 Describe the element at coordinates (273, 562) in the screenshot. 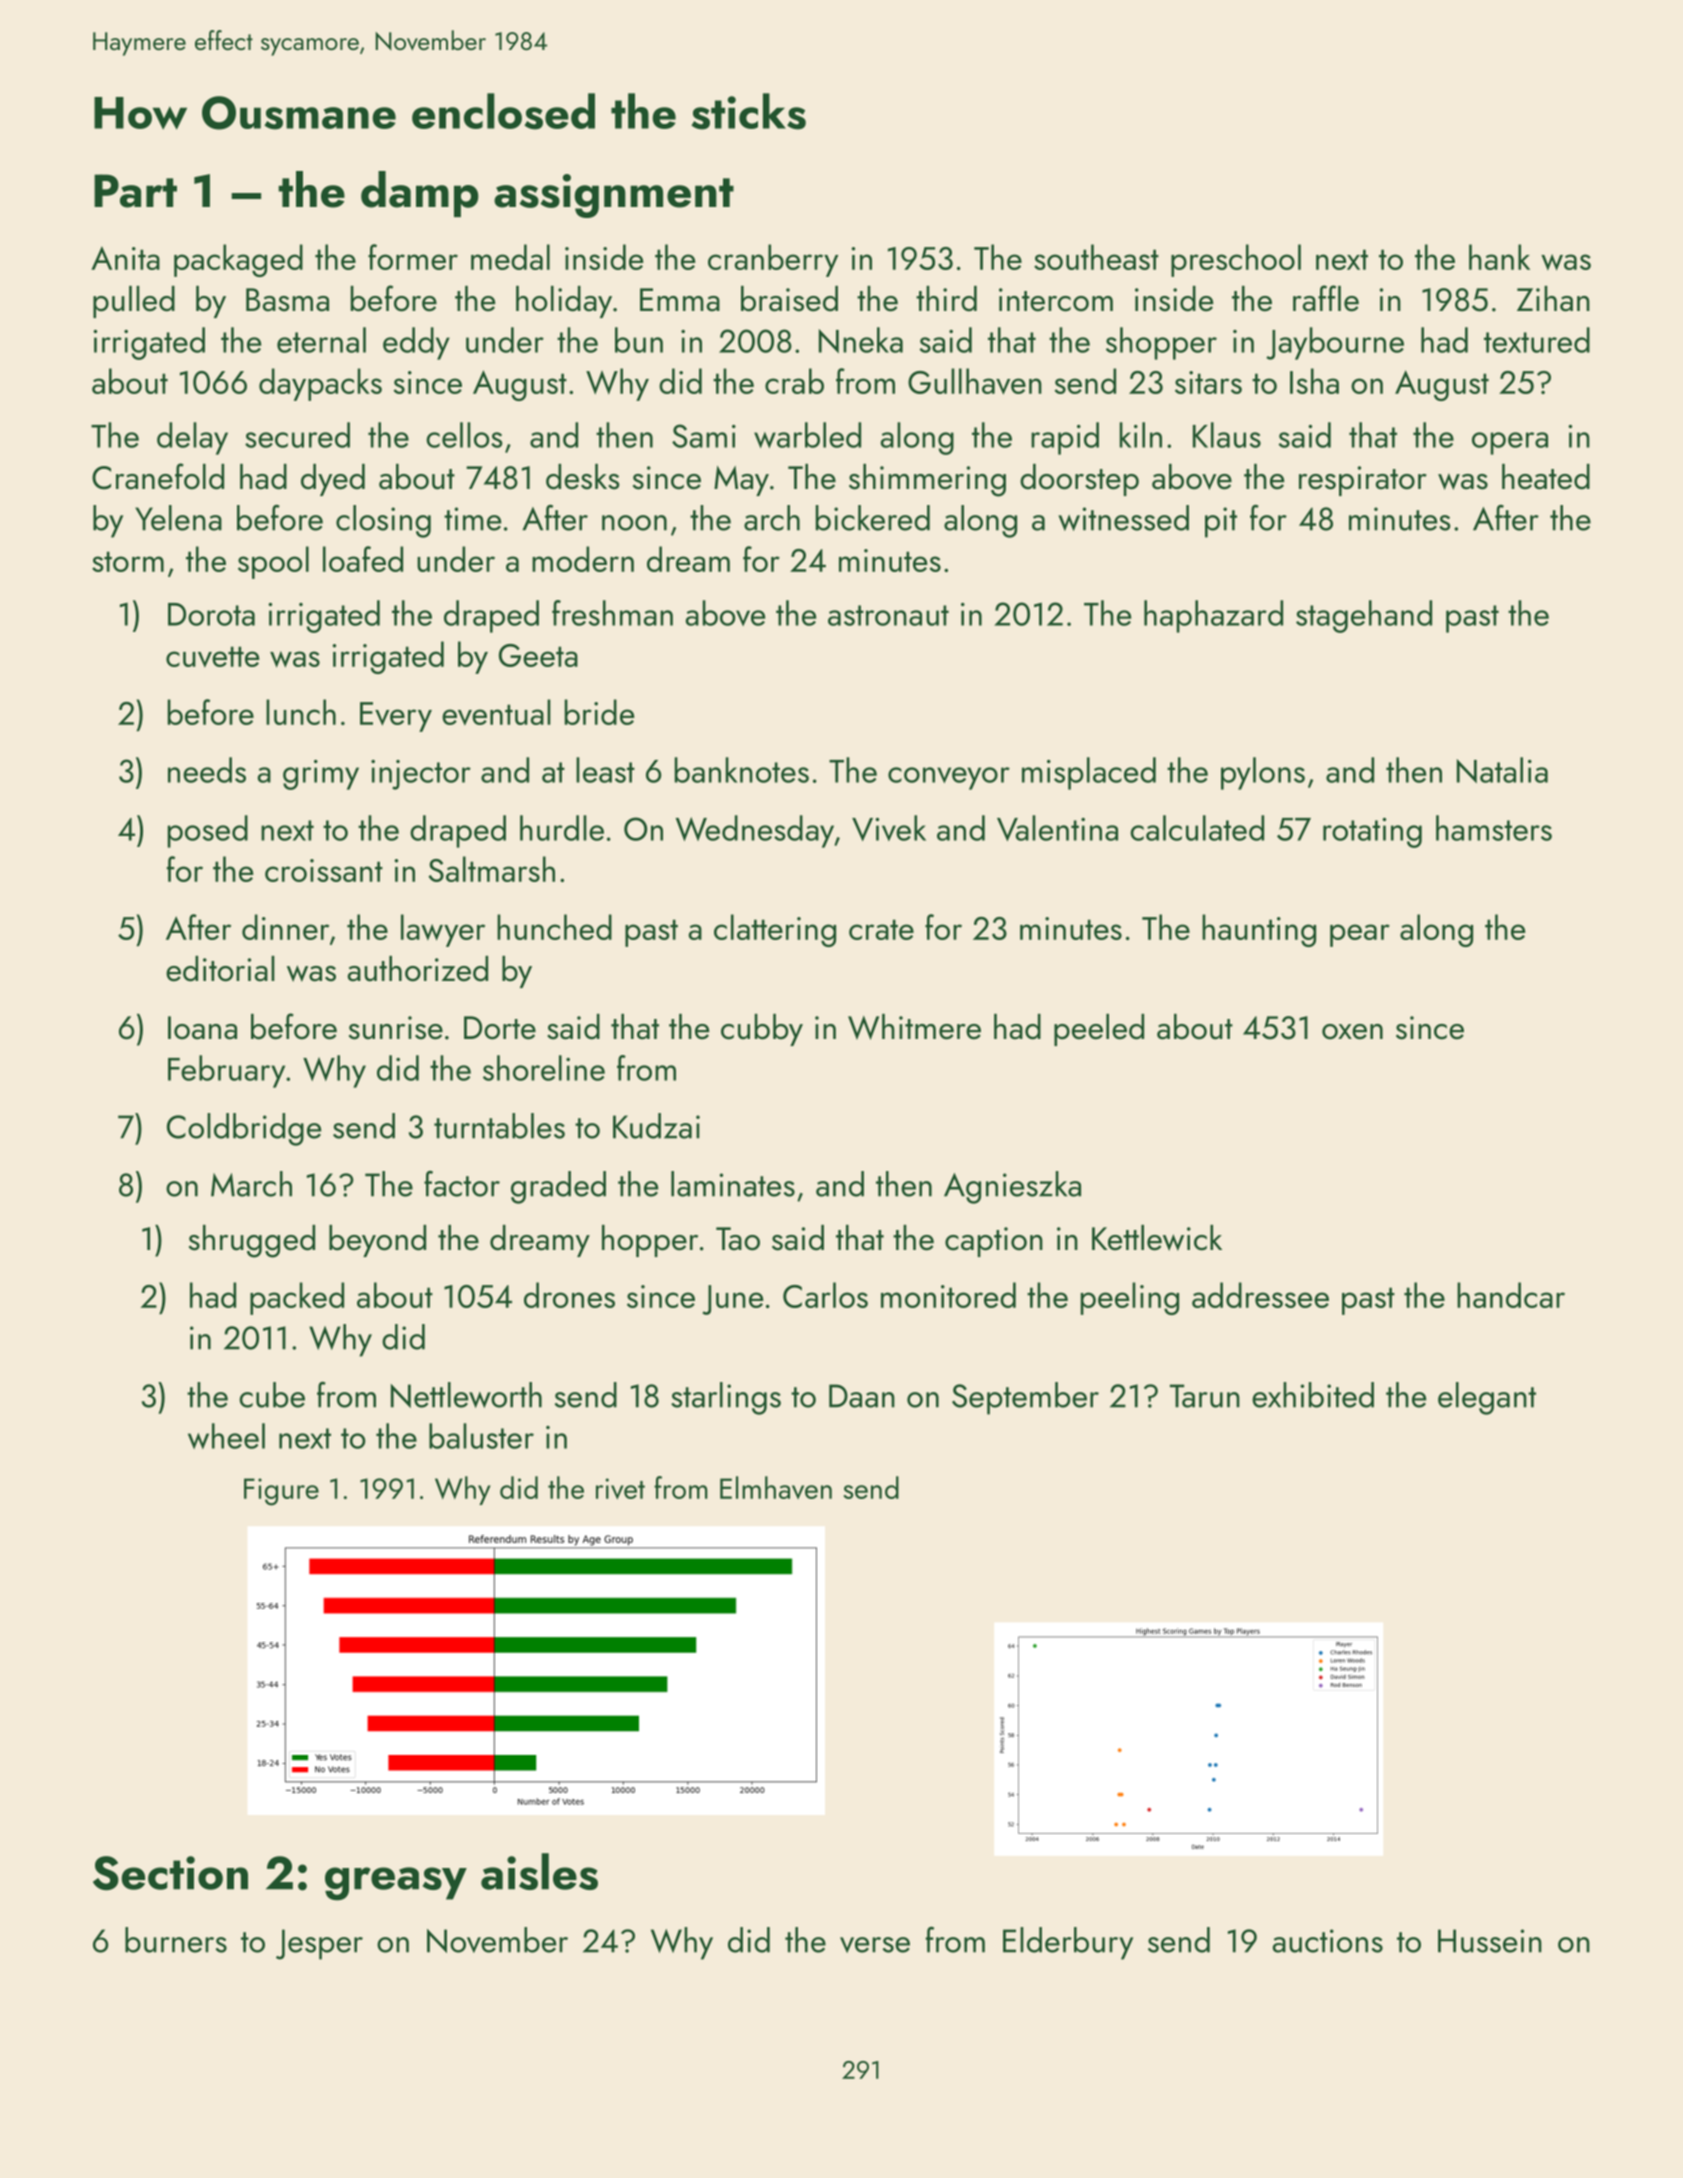

I see `spool` at that location.
